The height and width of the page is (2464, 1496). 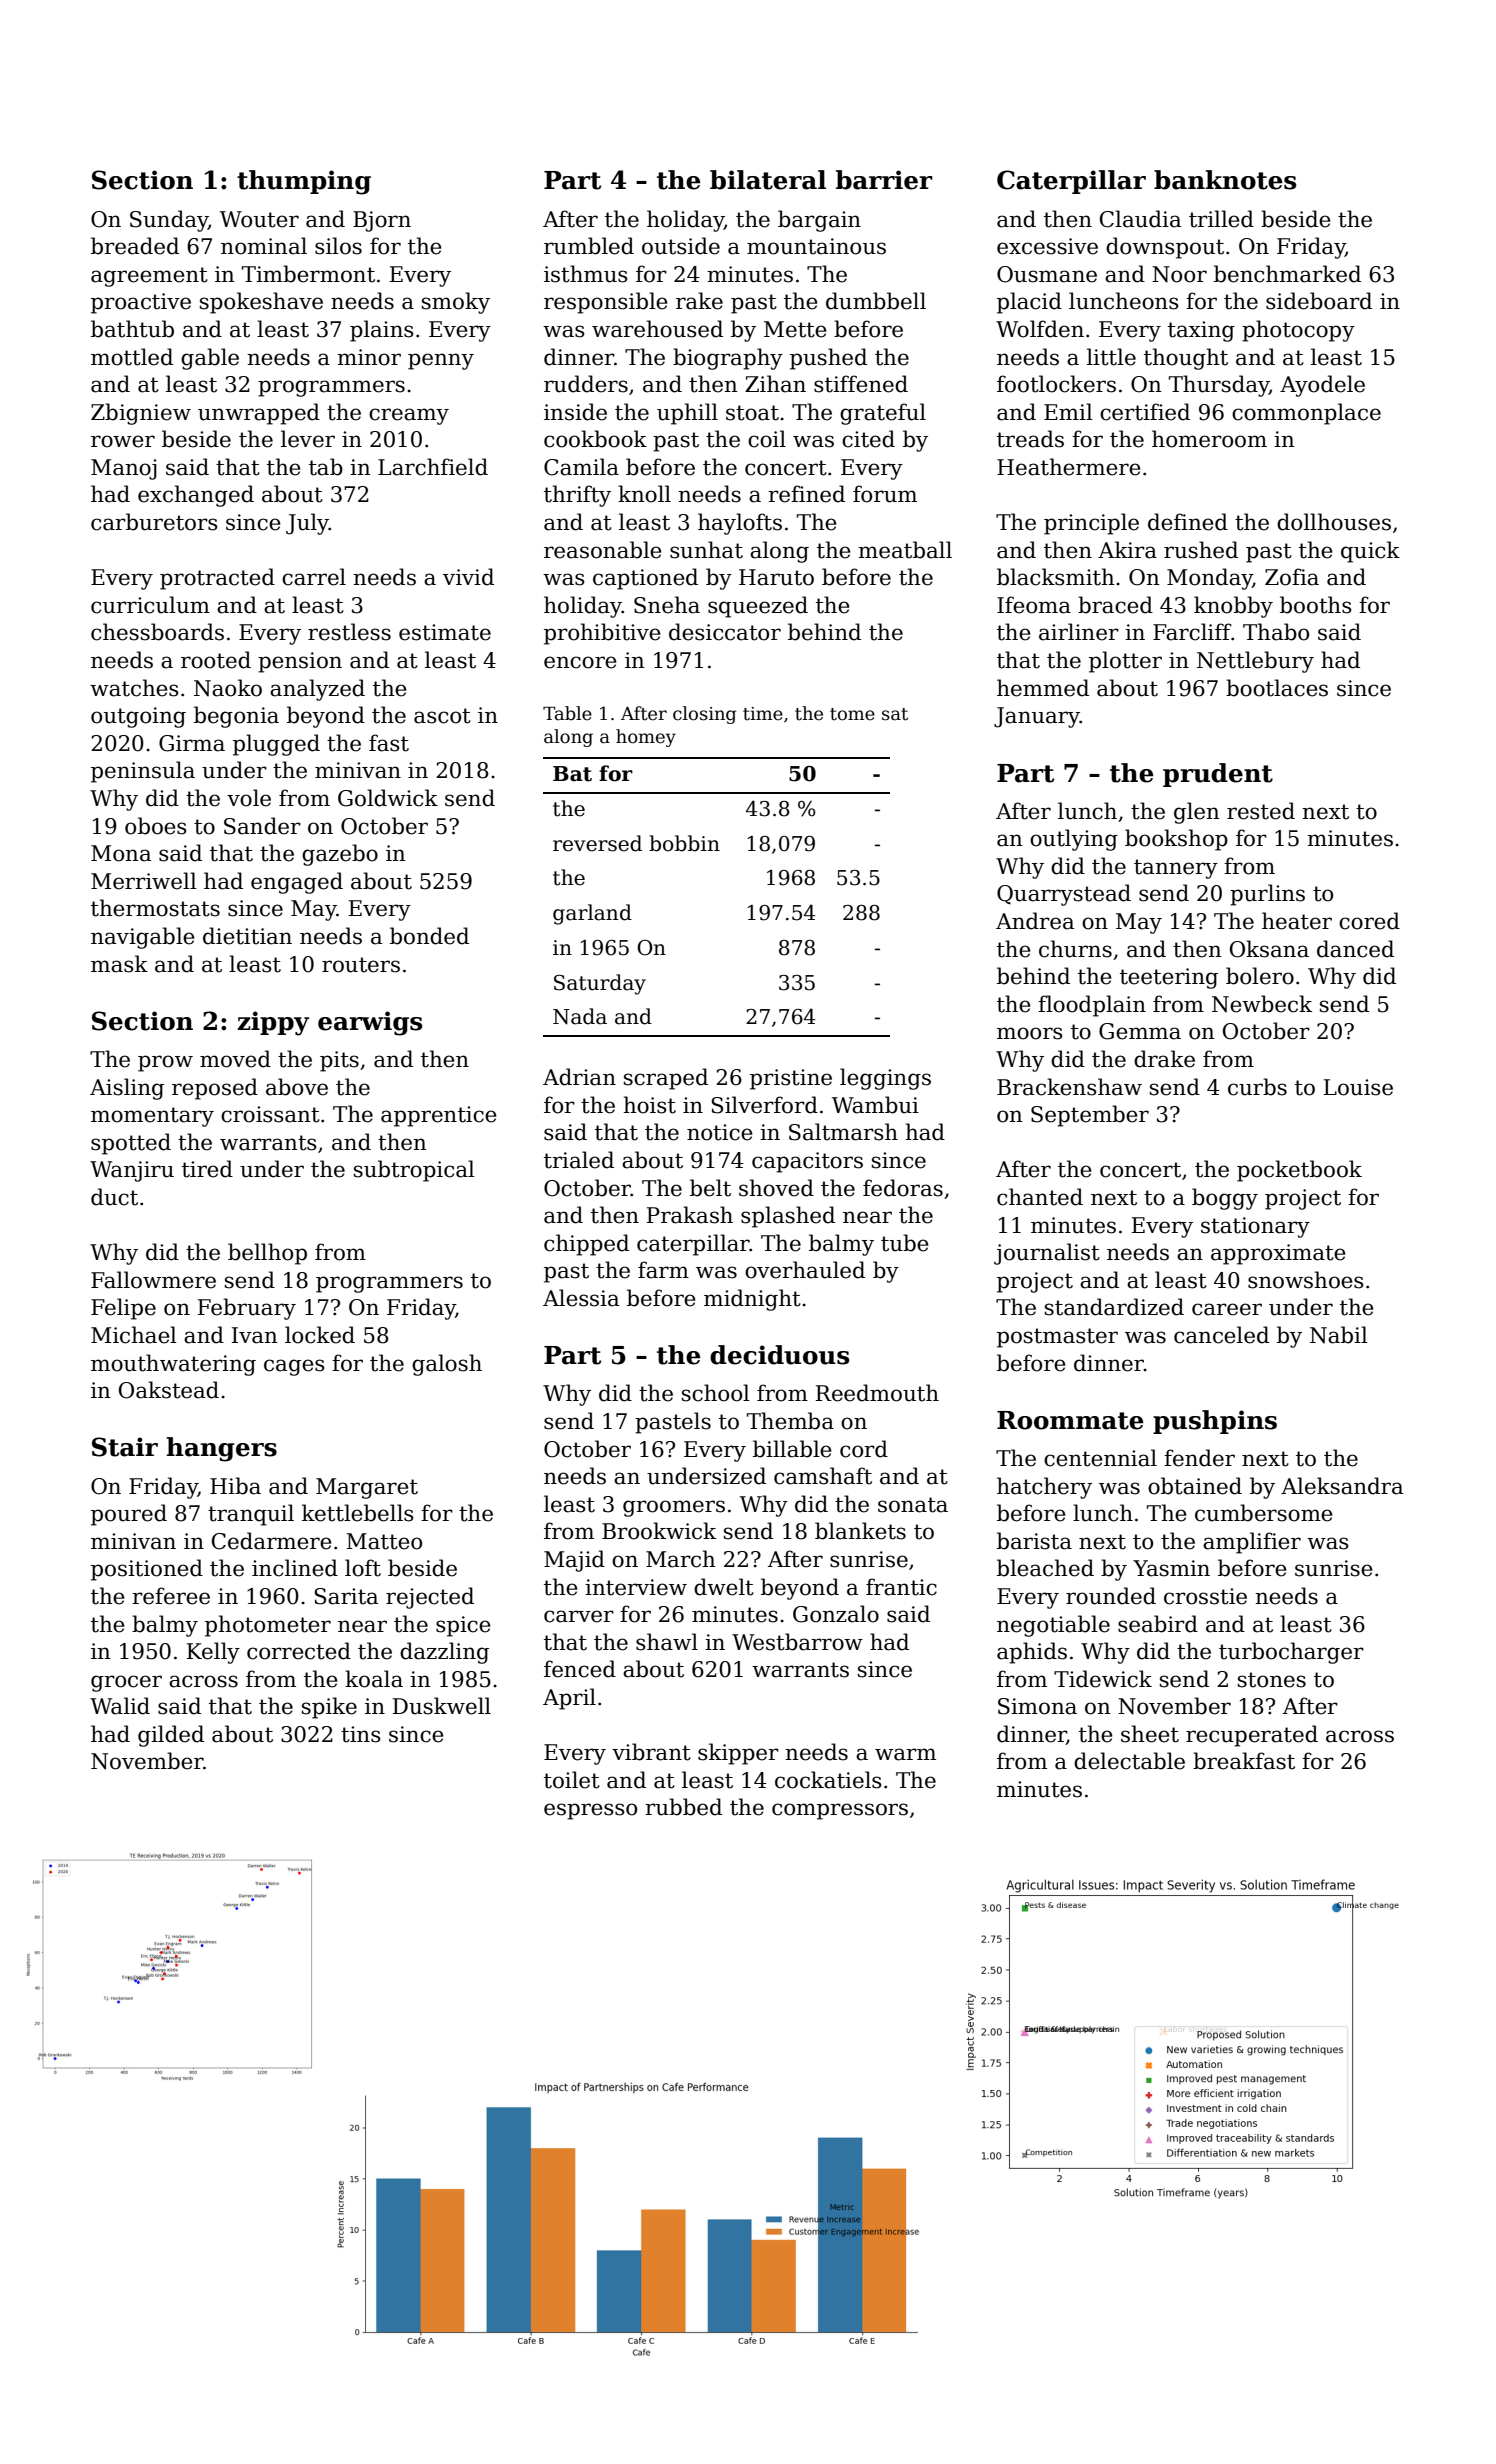 What do you see at coordinates (132, 329) in the page?
I see `bathtub` at bounding box center [132, 329].
